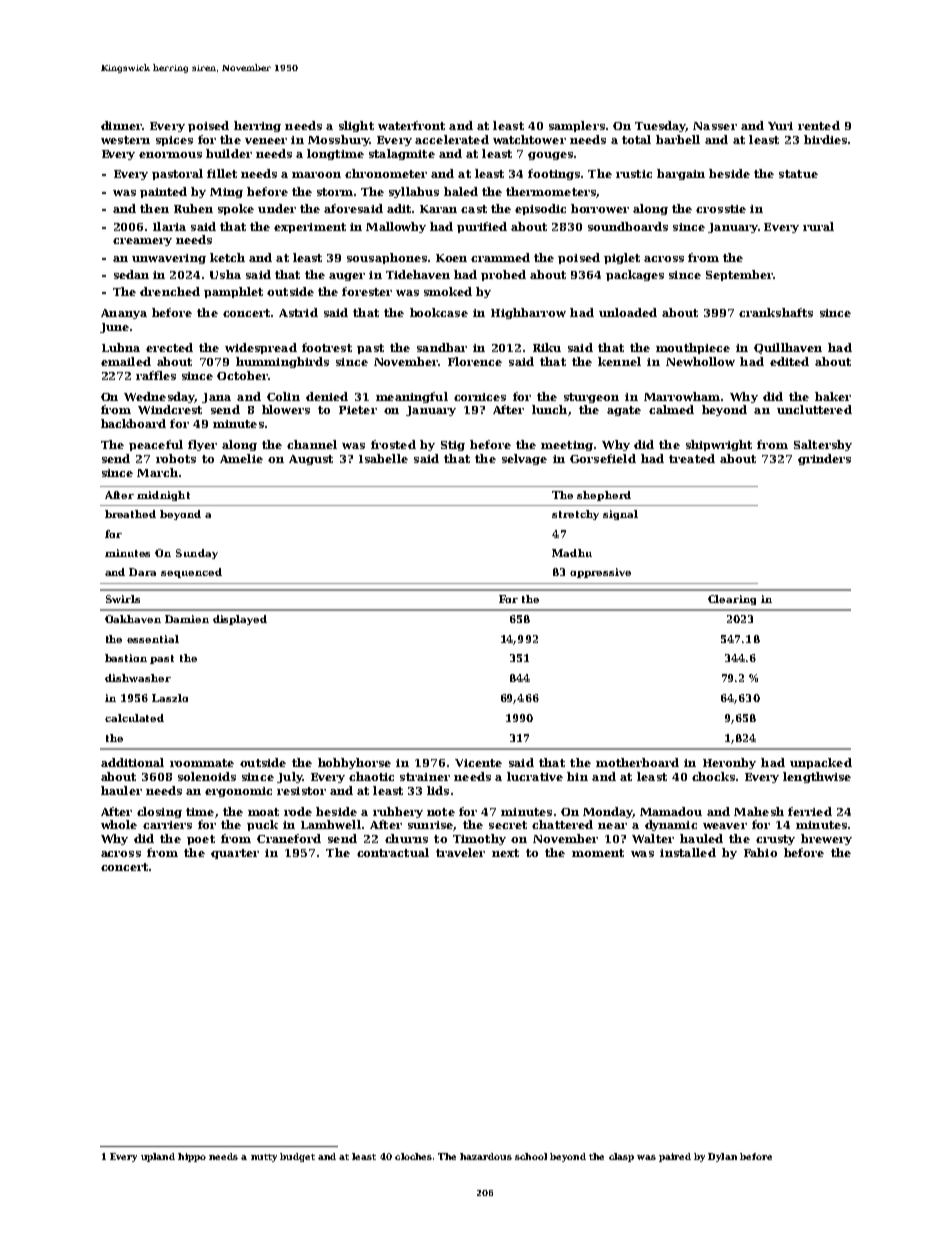 The width and height of the screenshot is (952, 1233). Describe the element at coordinates (821, 763) in the screenshot. I see `unpacked` at that location.
